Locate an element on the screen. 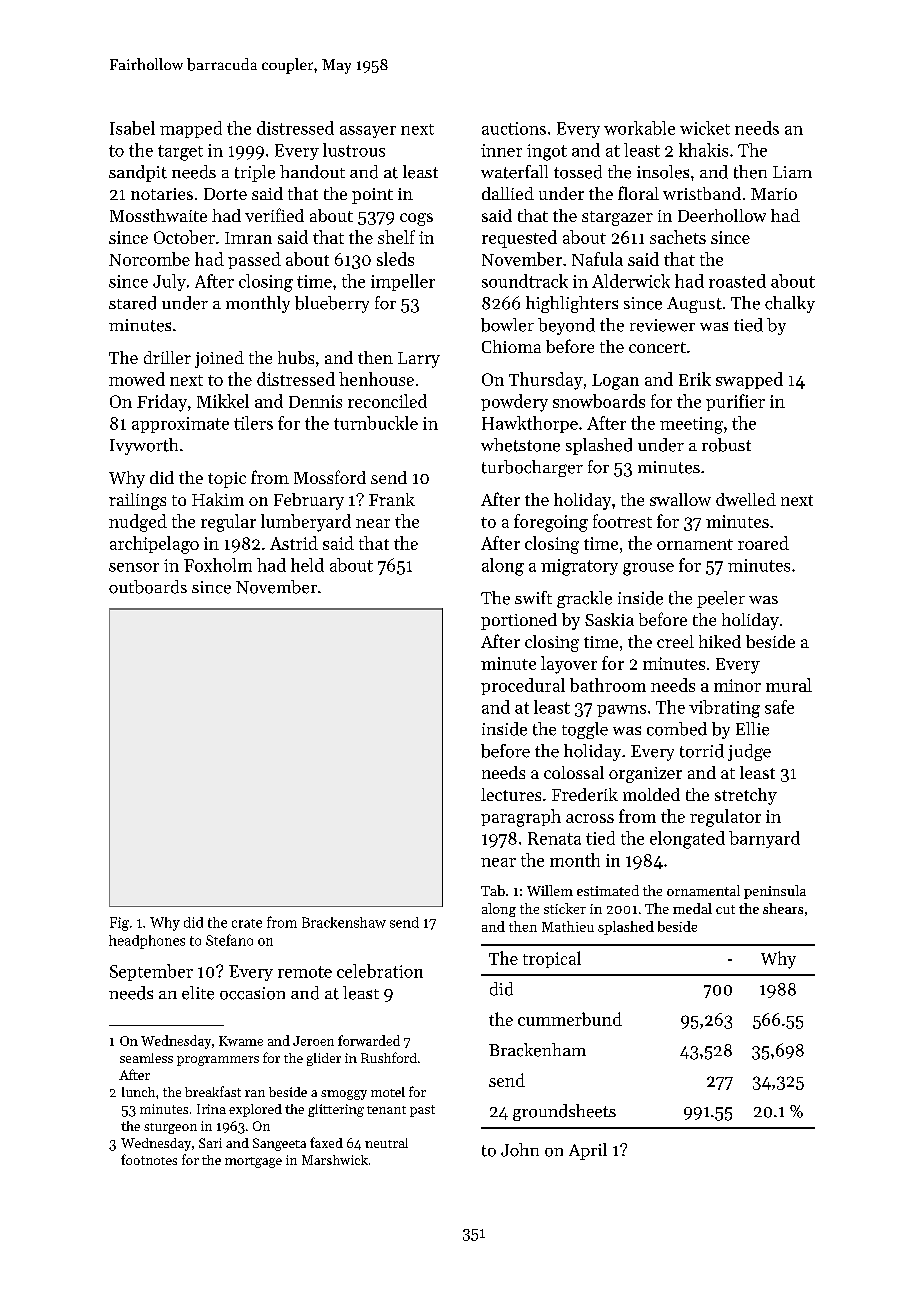 This screenshot has height=1311, width=924. August is located at coordinates (694, 305).
